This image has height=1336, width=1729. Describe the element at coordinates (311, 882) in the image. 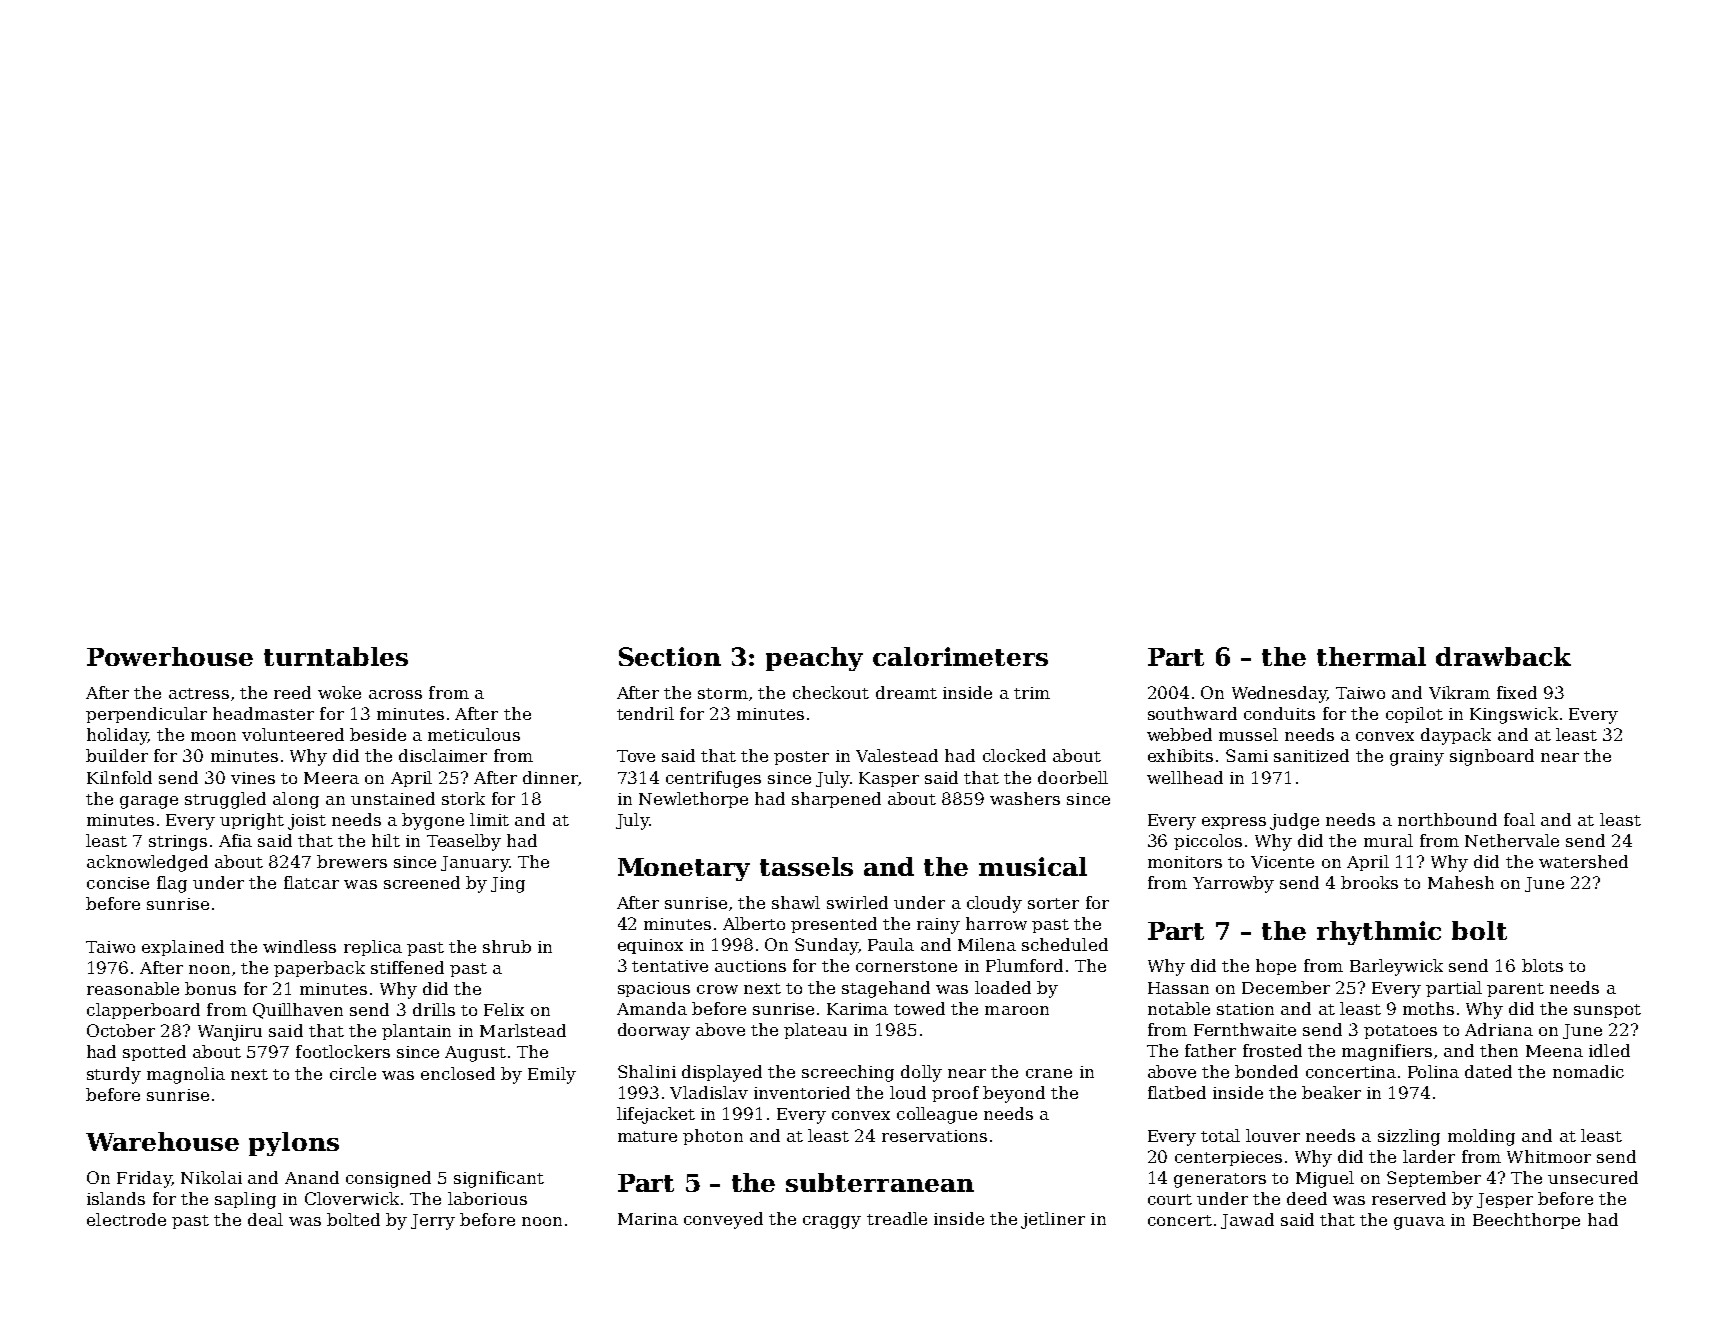

I see `flatcar` at that location.
